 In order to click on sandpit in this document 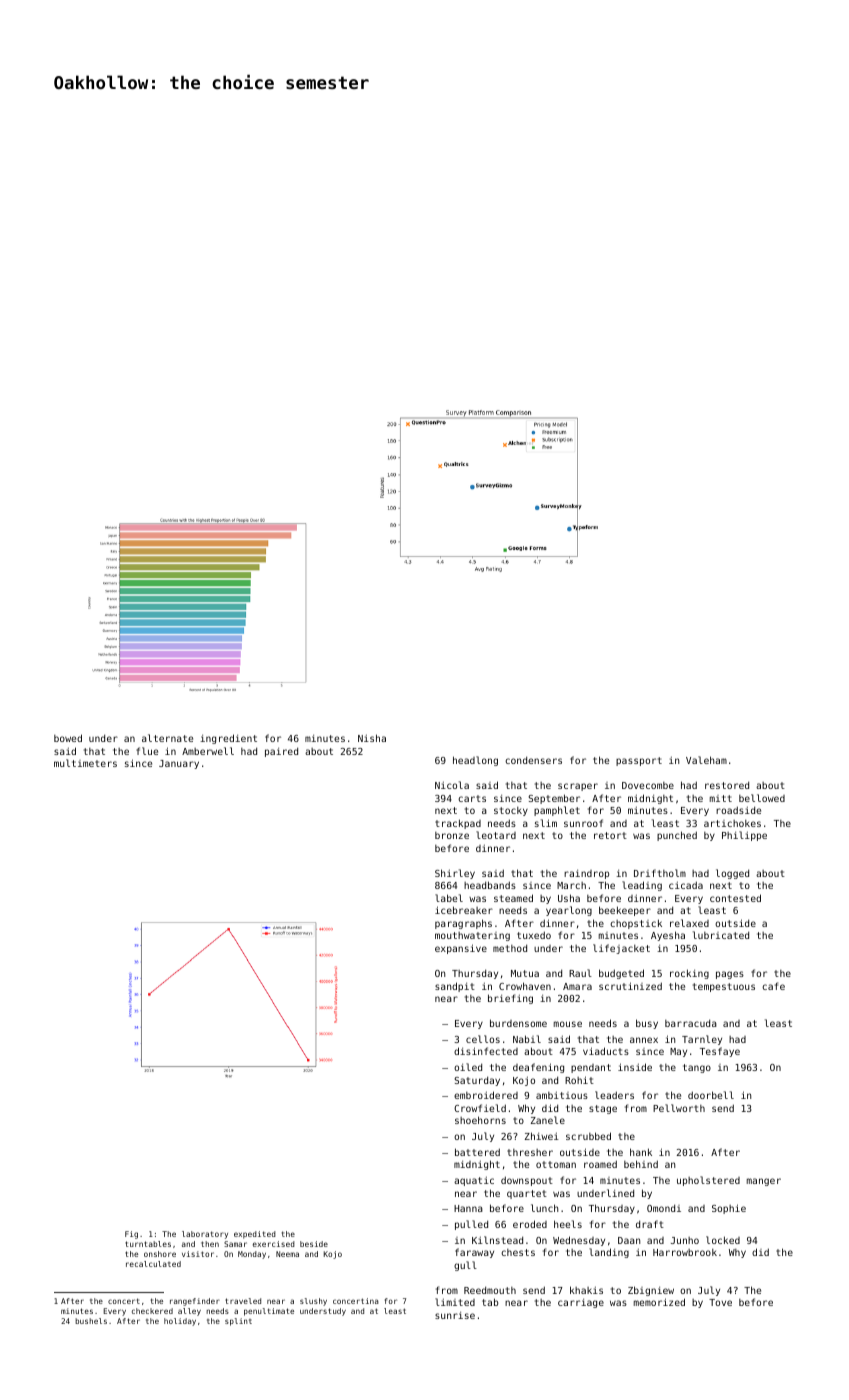, I will do `click(455, 987)`.
